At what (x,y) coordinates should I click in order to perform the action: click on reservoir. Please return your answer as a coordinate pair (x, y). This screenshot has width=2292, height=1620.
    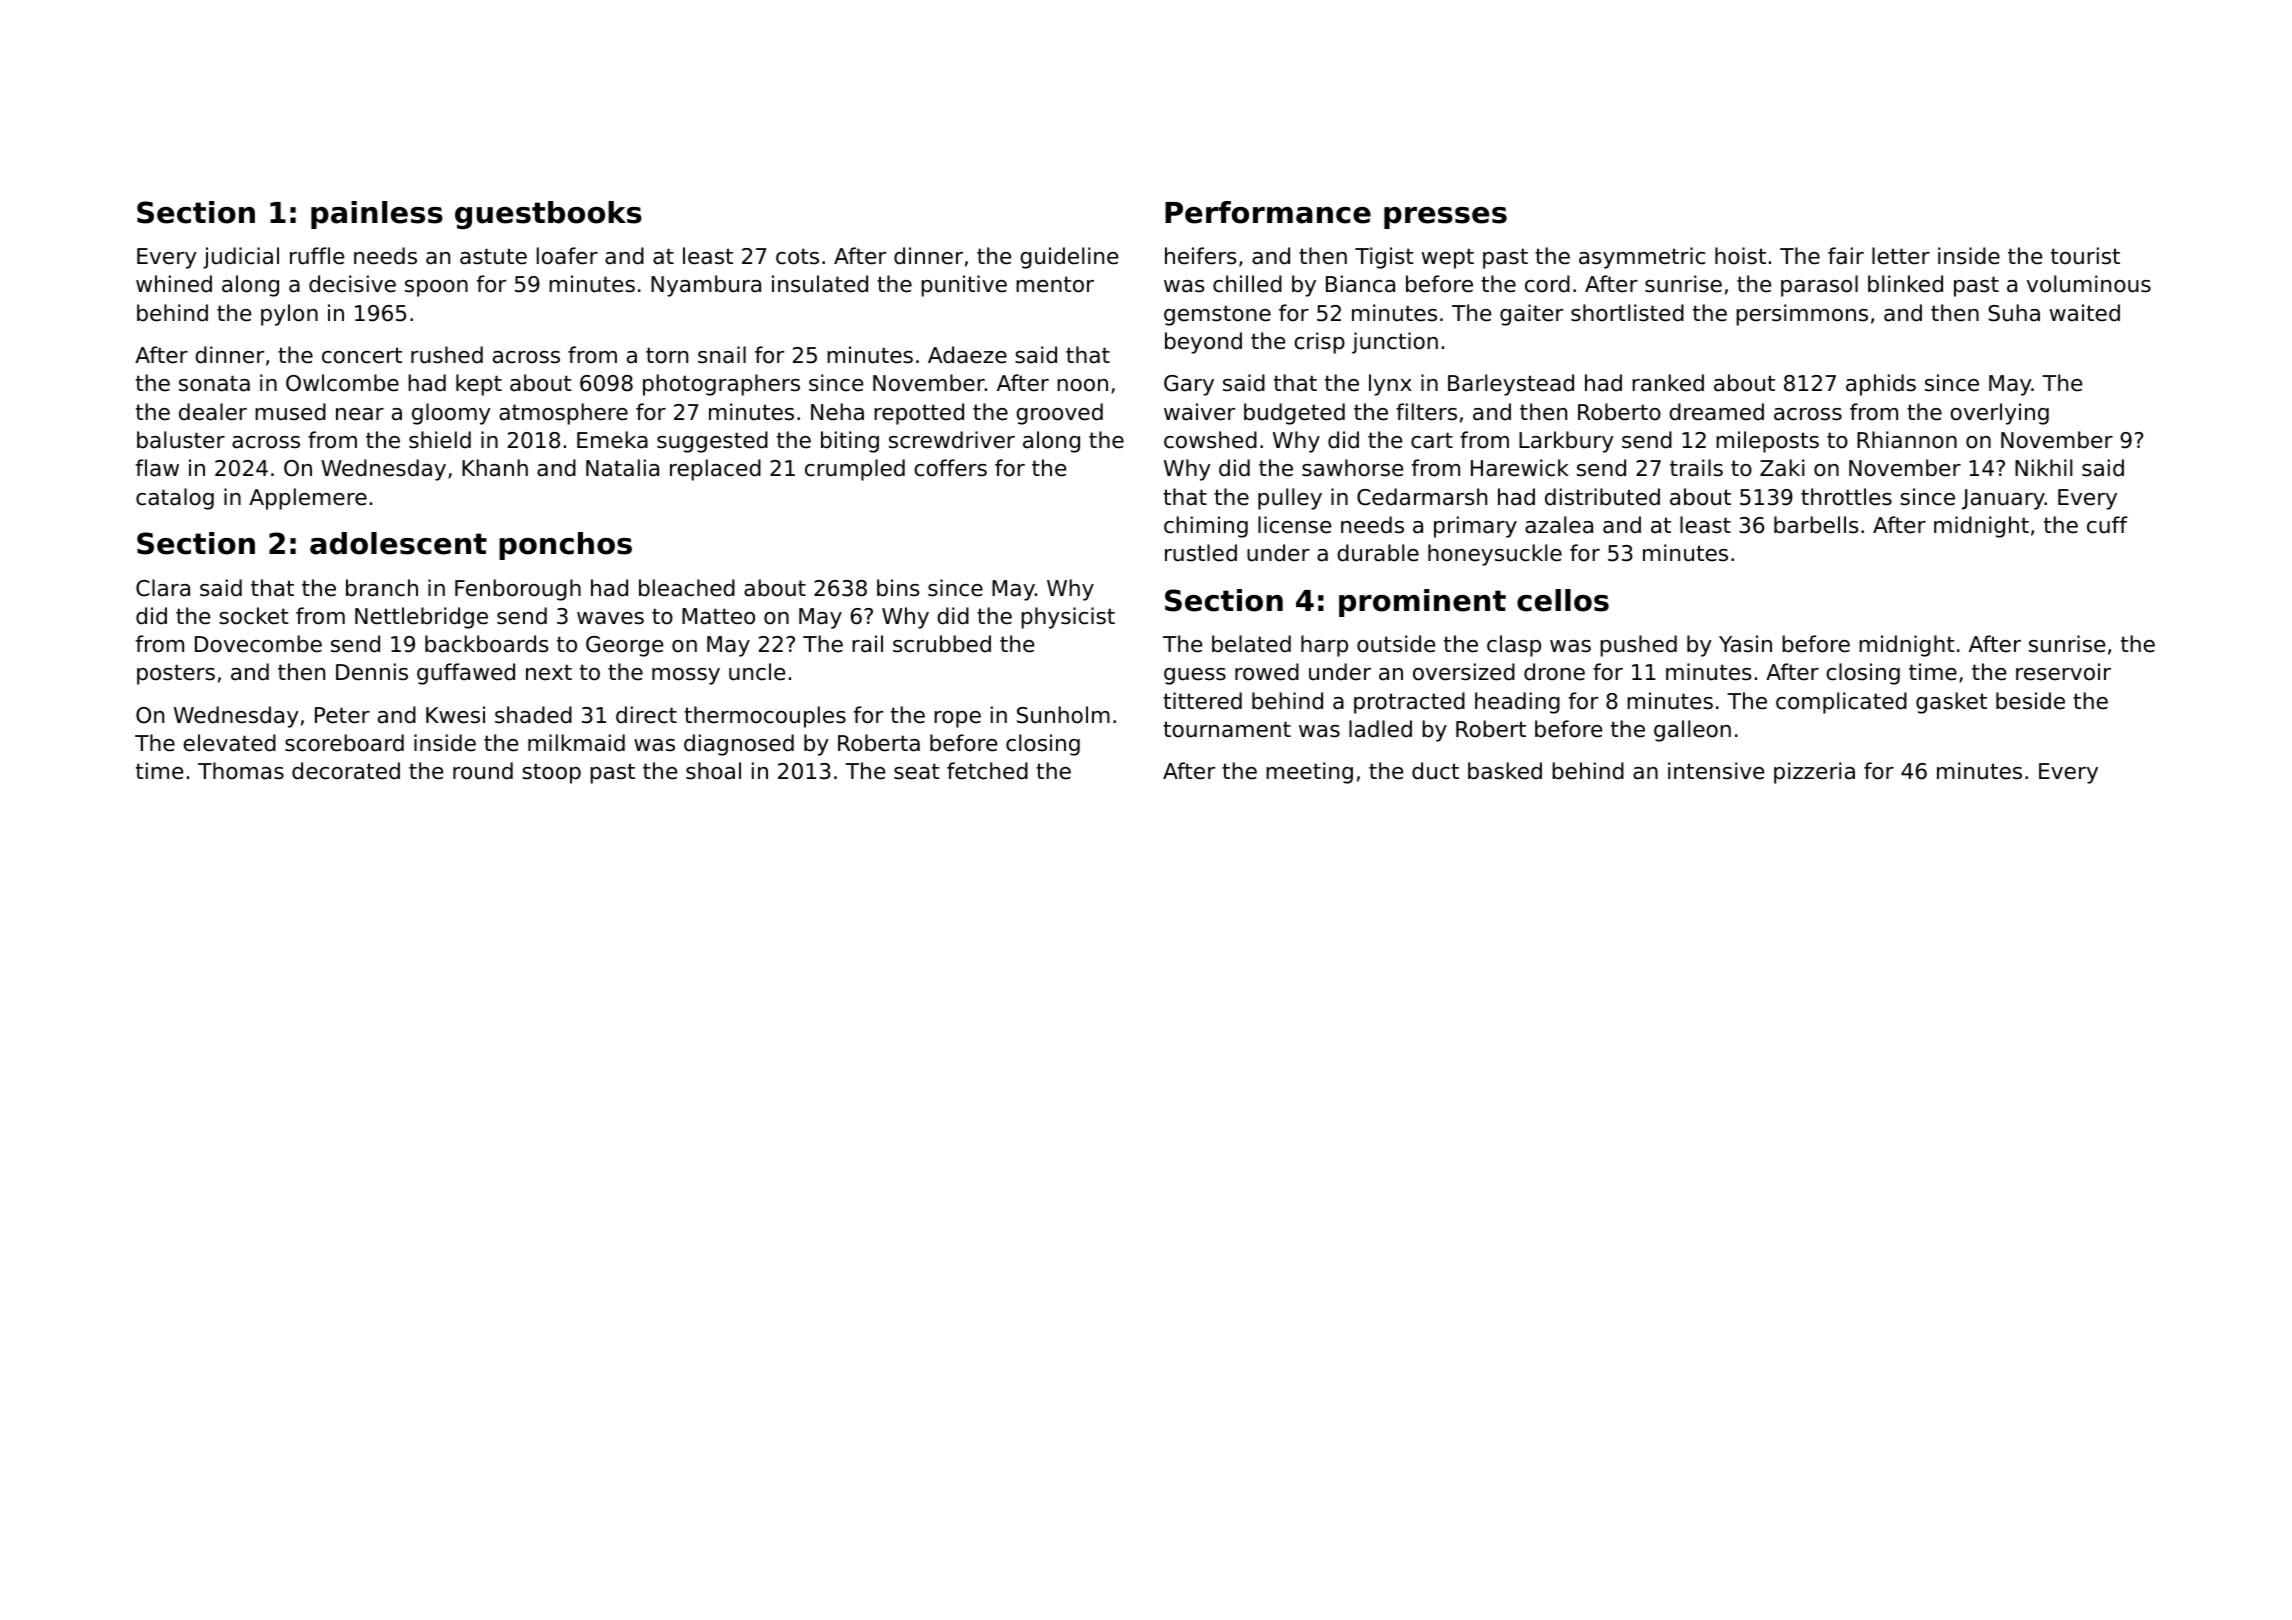
    Looking at the image, I should click on (2063, 672).
